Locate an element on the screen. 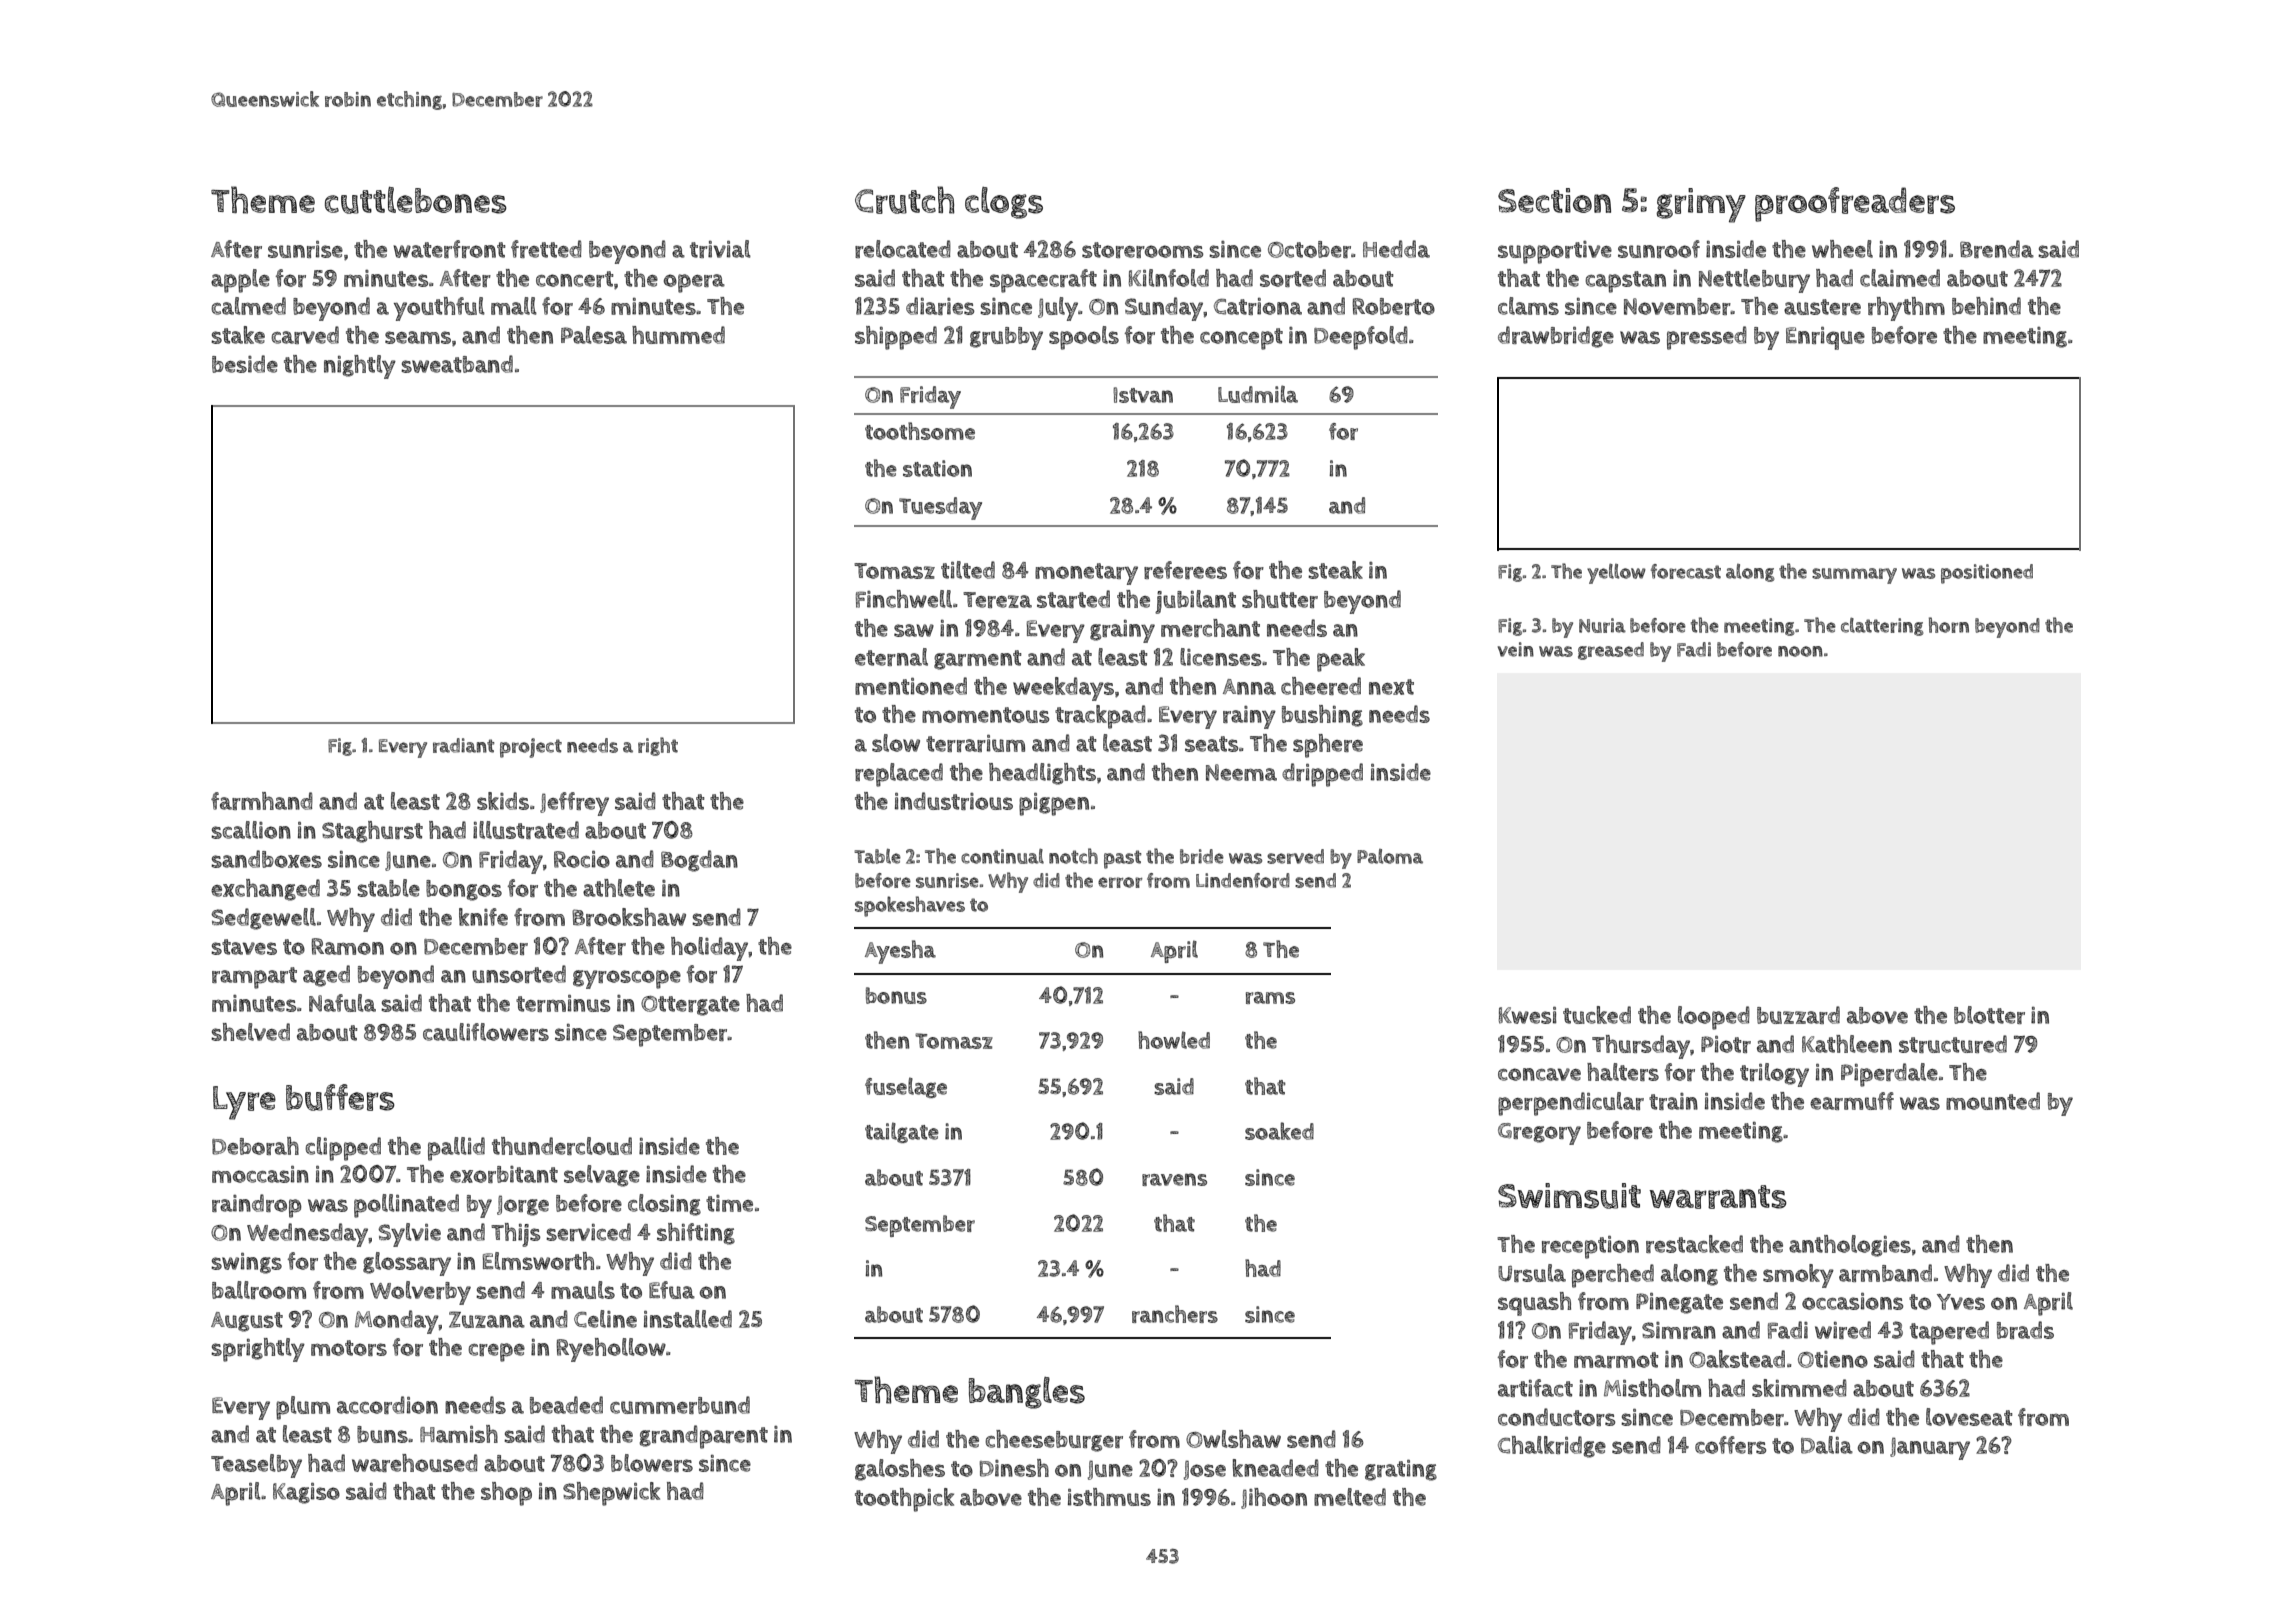 The height and width of the screenshot is (1620, 2292). buzzard is located at coordinates (1798, 1015).
